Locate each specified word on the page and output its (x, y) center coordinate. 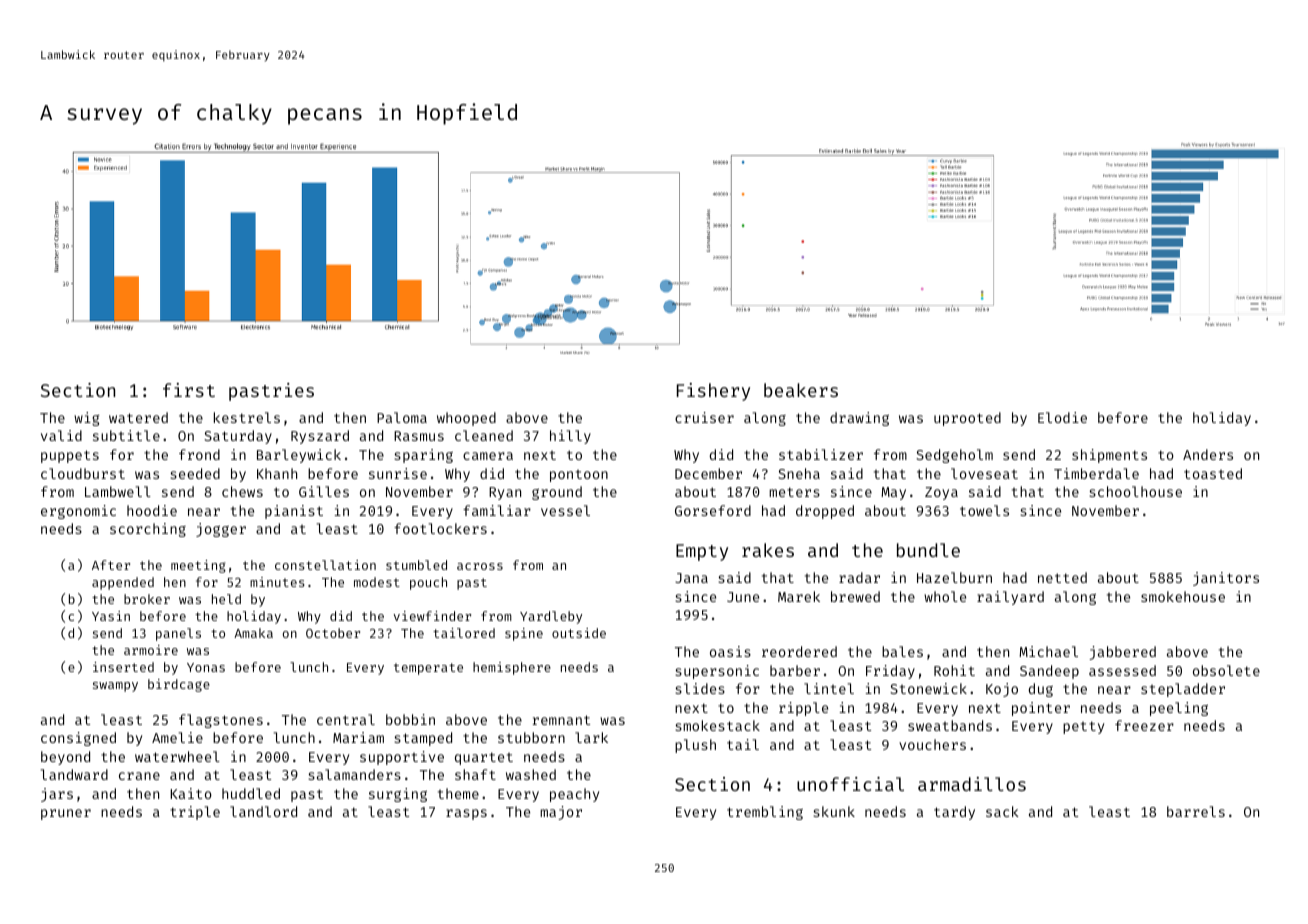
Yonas (206, 667)
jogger (221, 530)
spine (524, 634)
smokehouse (1183, 596)
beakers (801, 390)
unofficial (850, 784)
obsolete (1226, 670)
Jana (691, 578)
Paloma (402, 417)
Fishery (713, 392)
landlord (263, 811)
